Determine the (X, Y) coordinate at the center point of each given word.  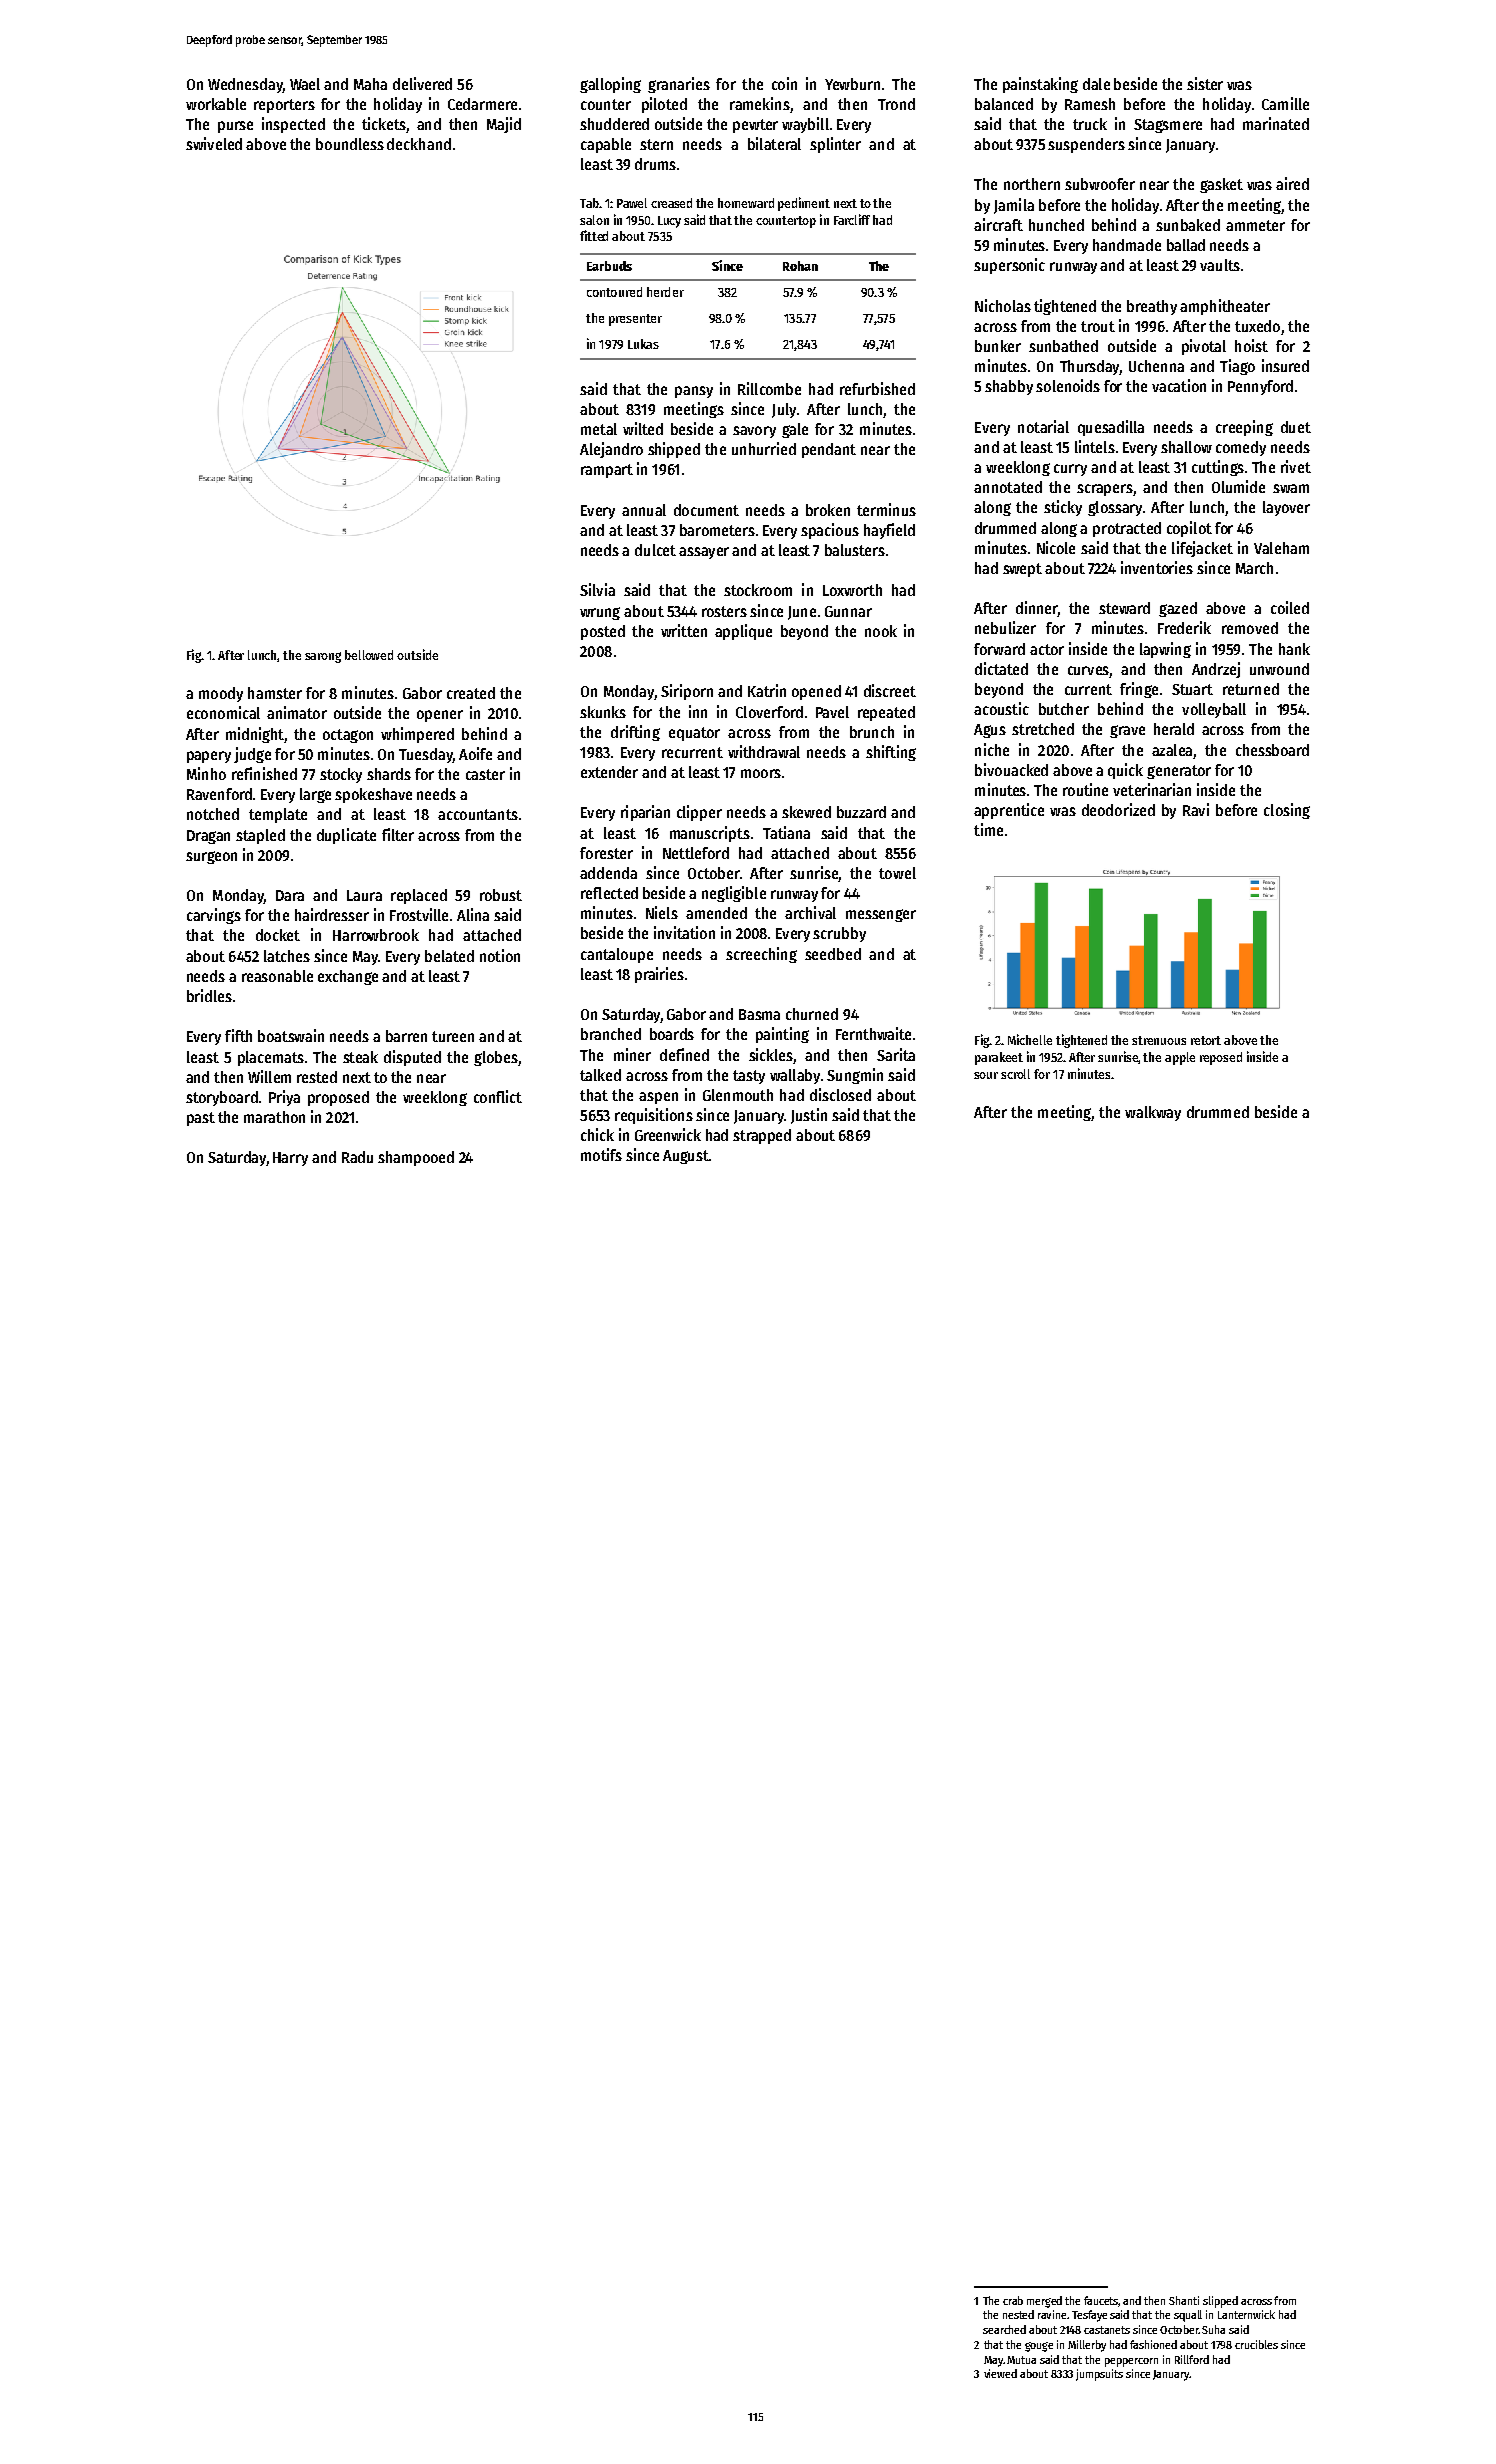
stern (656, 144)
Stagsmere (1168, 126)
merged (1044, 2302)
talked (600, 1075)
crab (1013, 2300)
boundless (350, 144)
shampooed (416, 1158)
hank (1294, 649)
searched (1004, 2329)
